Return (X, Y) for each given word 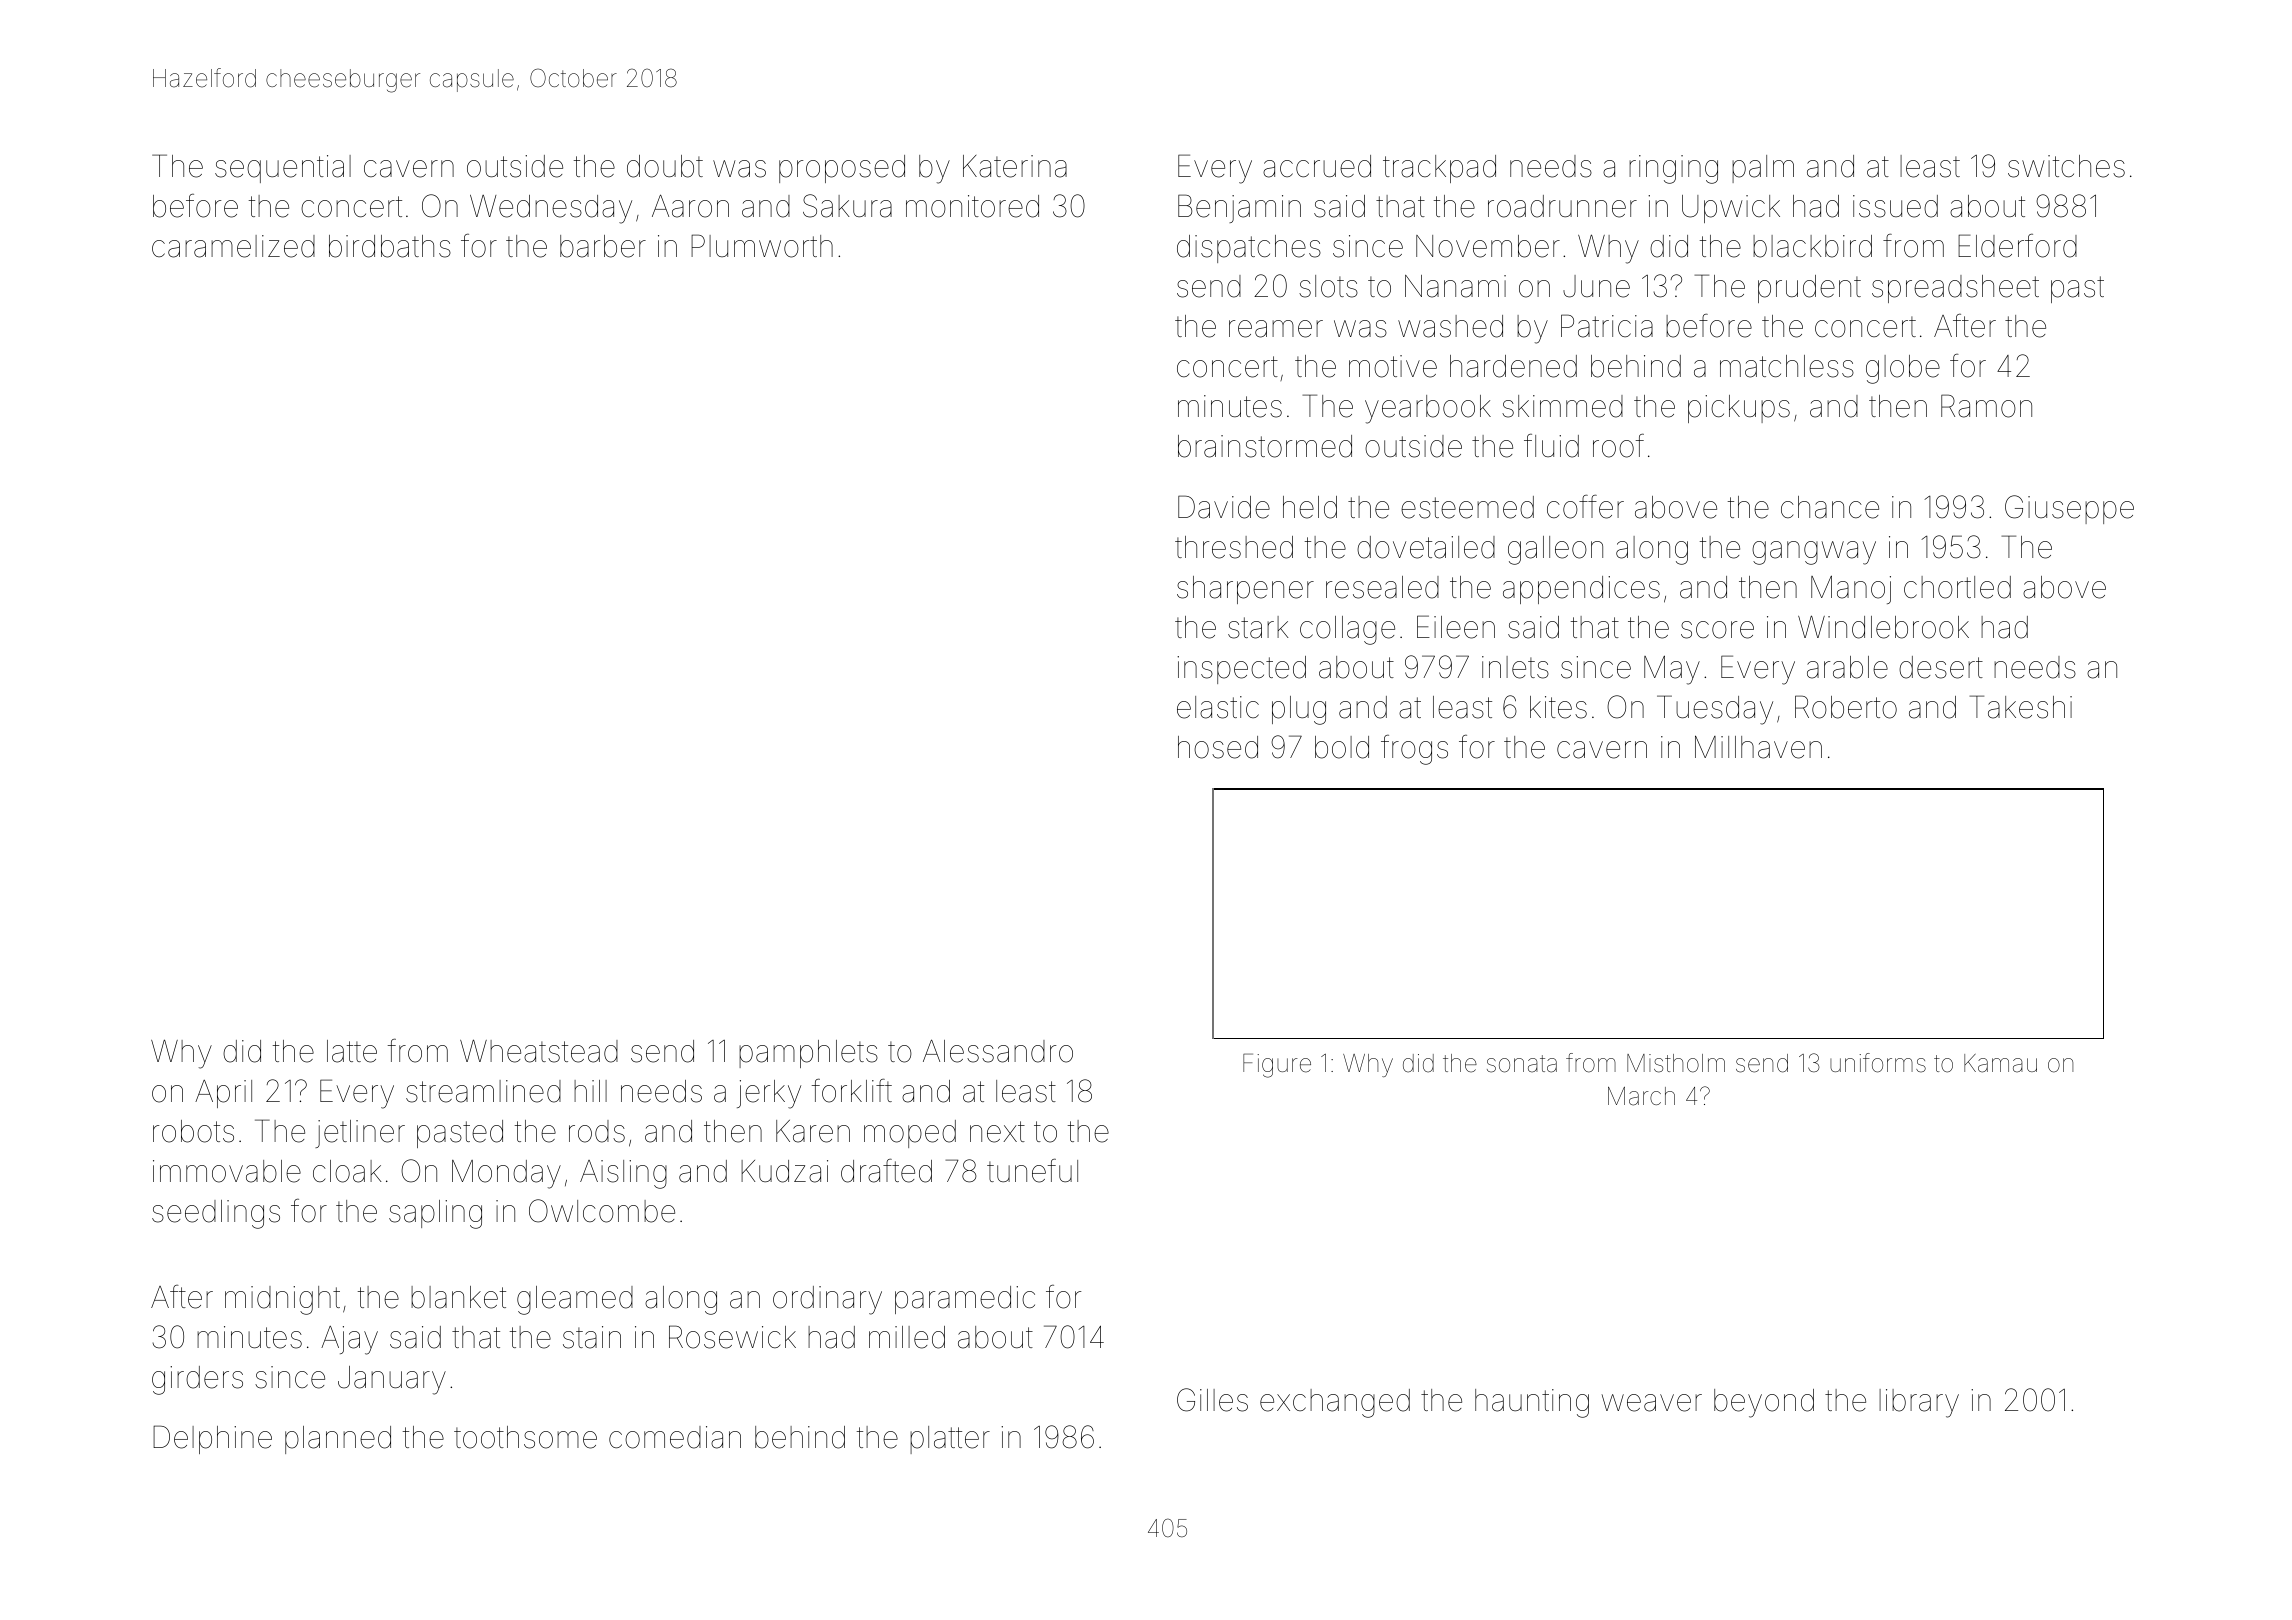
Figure (1277, 1065)
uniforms (1878, 1063)
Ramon (1986, 406)
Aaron (690, 206)
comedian (675, 1437)
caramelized (233, 246)
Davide (1224, 507)
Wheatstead (539, 1051)
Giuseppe (2069, 509)
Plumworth (762, 246)
